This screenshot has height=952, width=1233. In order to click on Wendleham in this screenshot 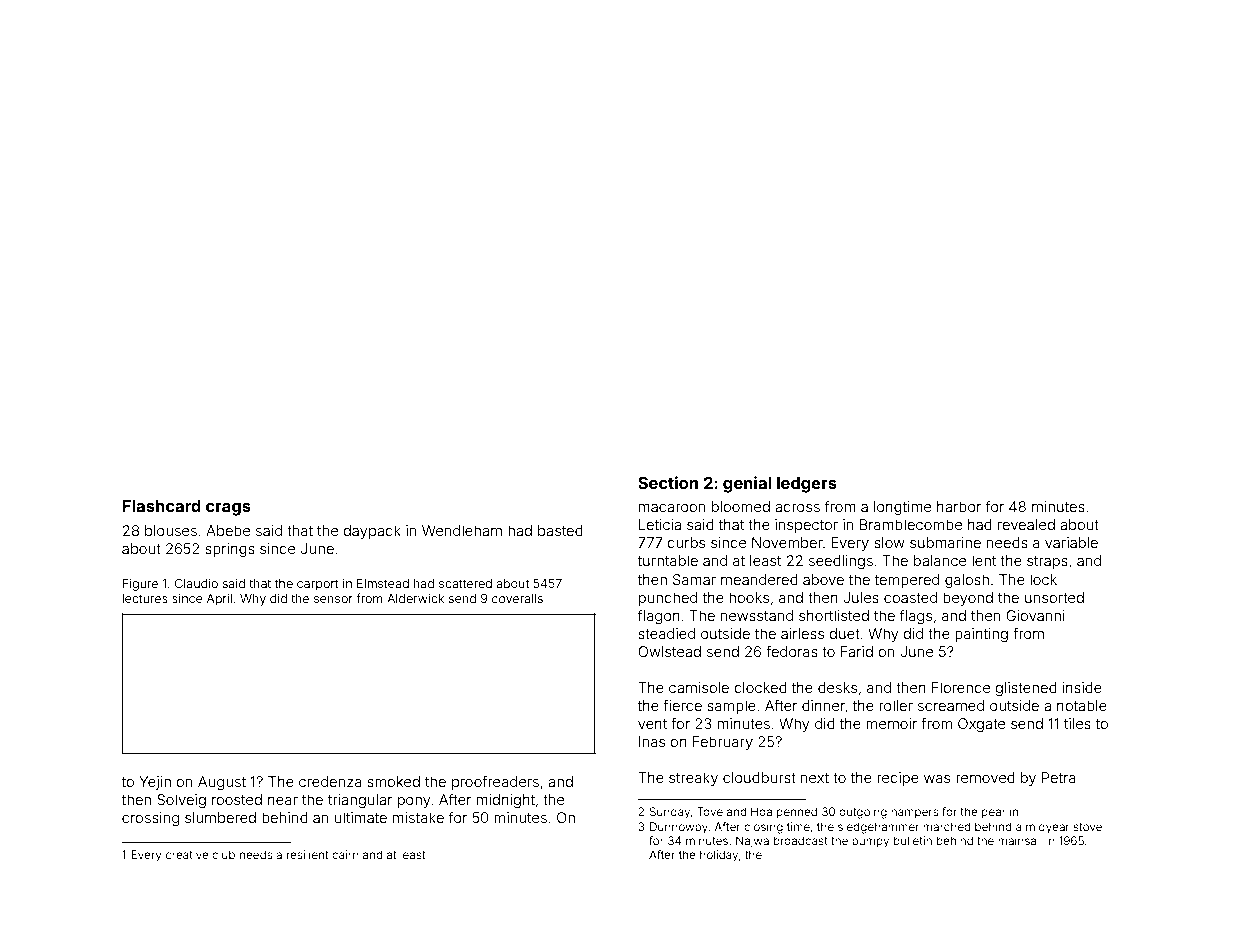, I will do `click(462, 530)`.
